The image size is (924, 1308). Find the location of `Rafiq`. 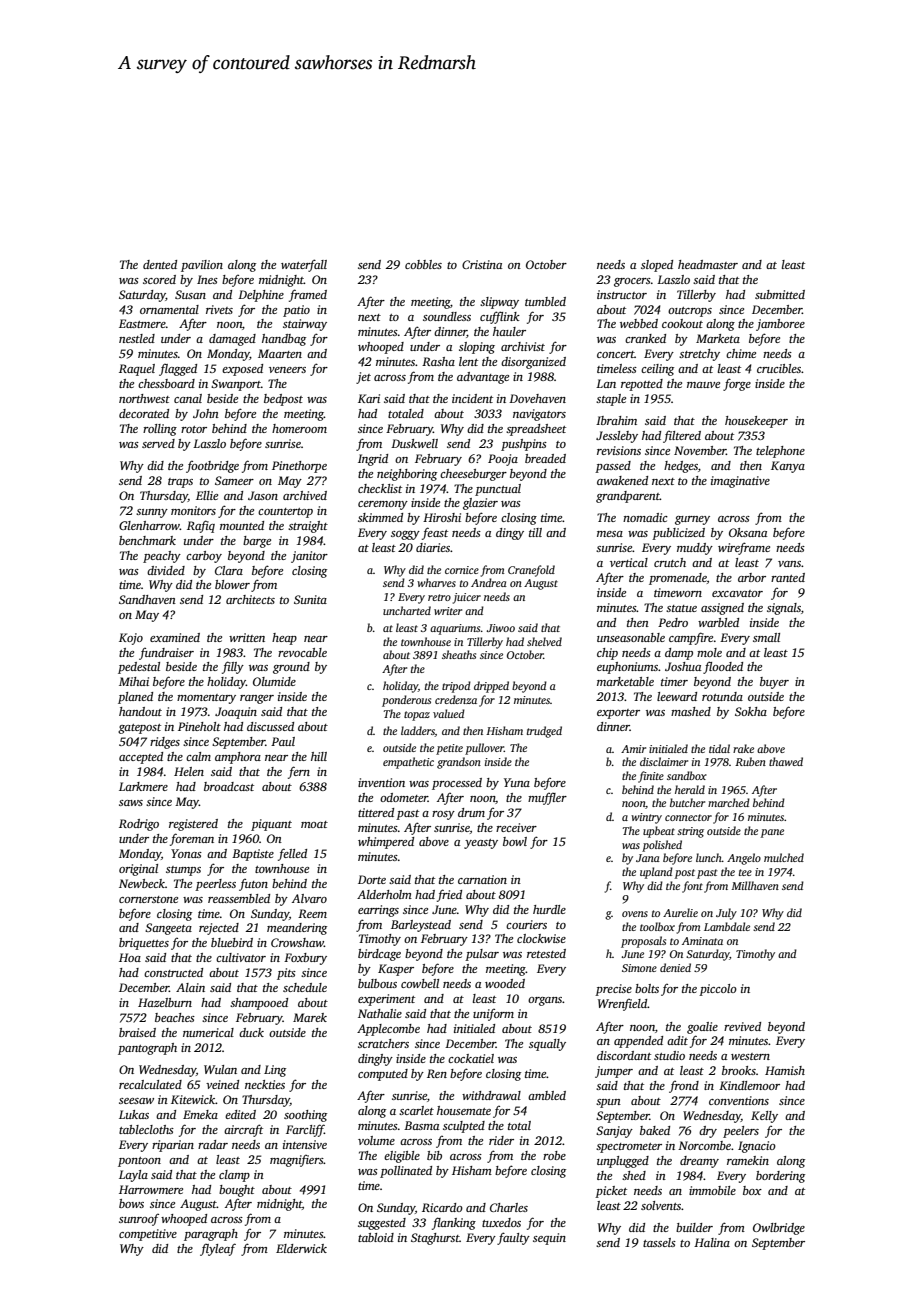

Rafiq is located at coordinates (201, 526).
